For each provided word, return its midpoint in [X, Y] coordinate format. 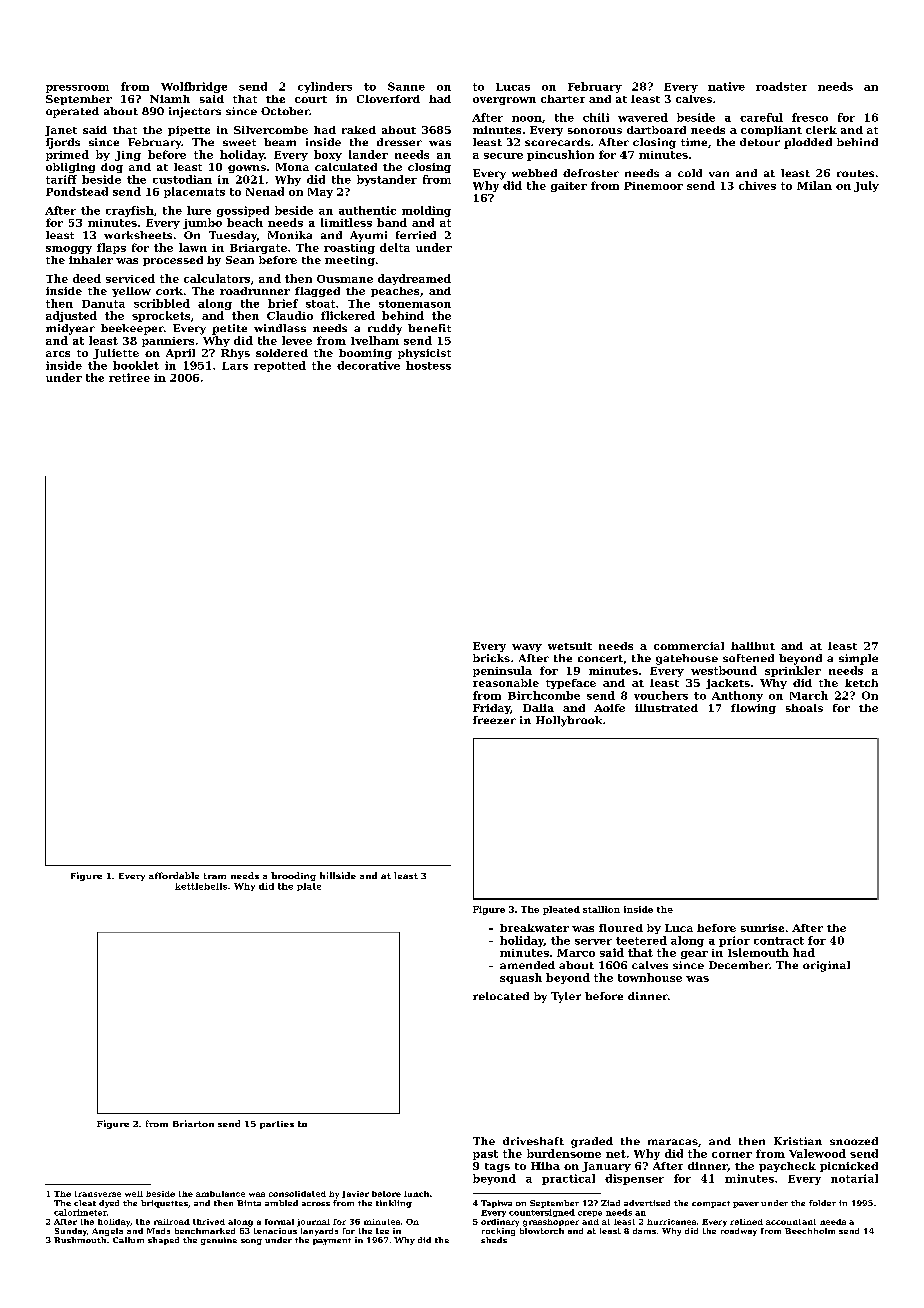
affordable [174, 875]
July [866, 186]
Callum [128, 1240]
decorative [368, 365]
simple [858, 659]
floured [621, 928]
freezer [494, 720]
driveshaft [533, 1141]
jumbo [202, 223]
